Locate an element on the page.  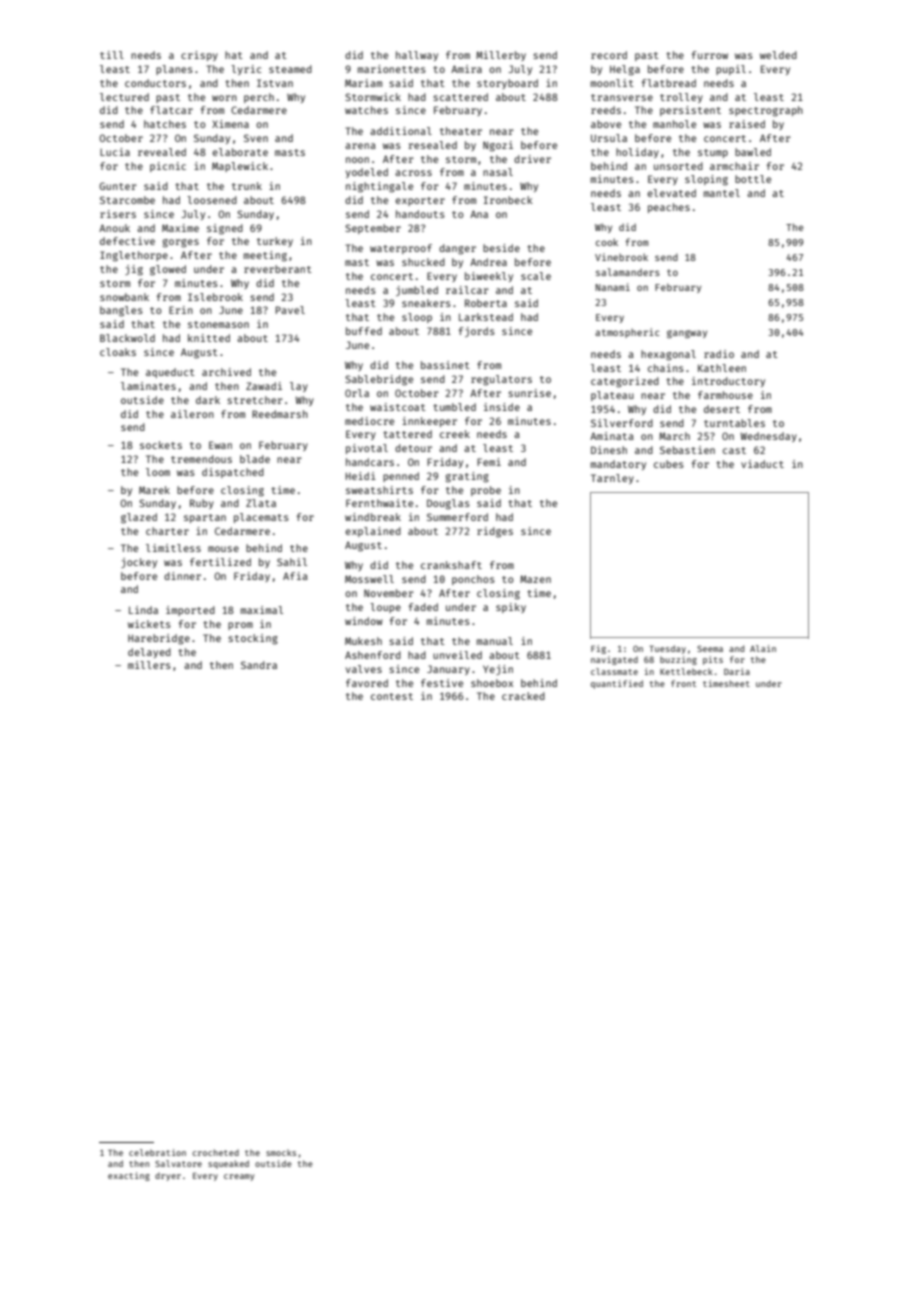
Sandra is located at coordinates (259, 665).
